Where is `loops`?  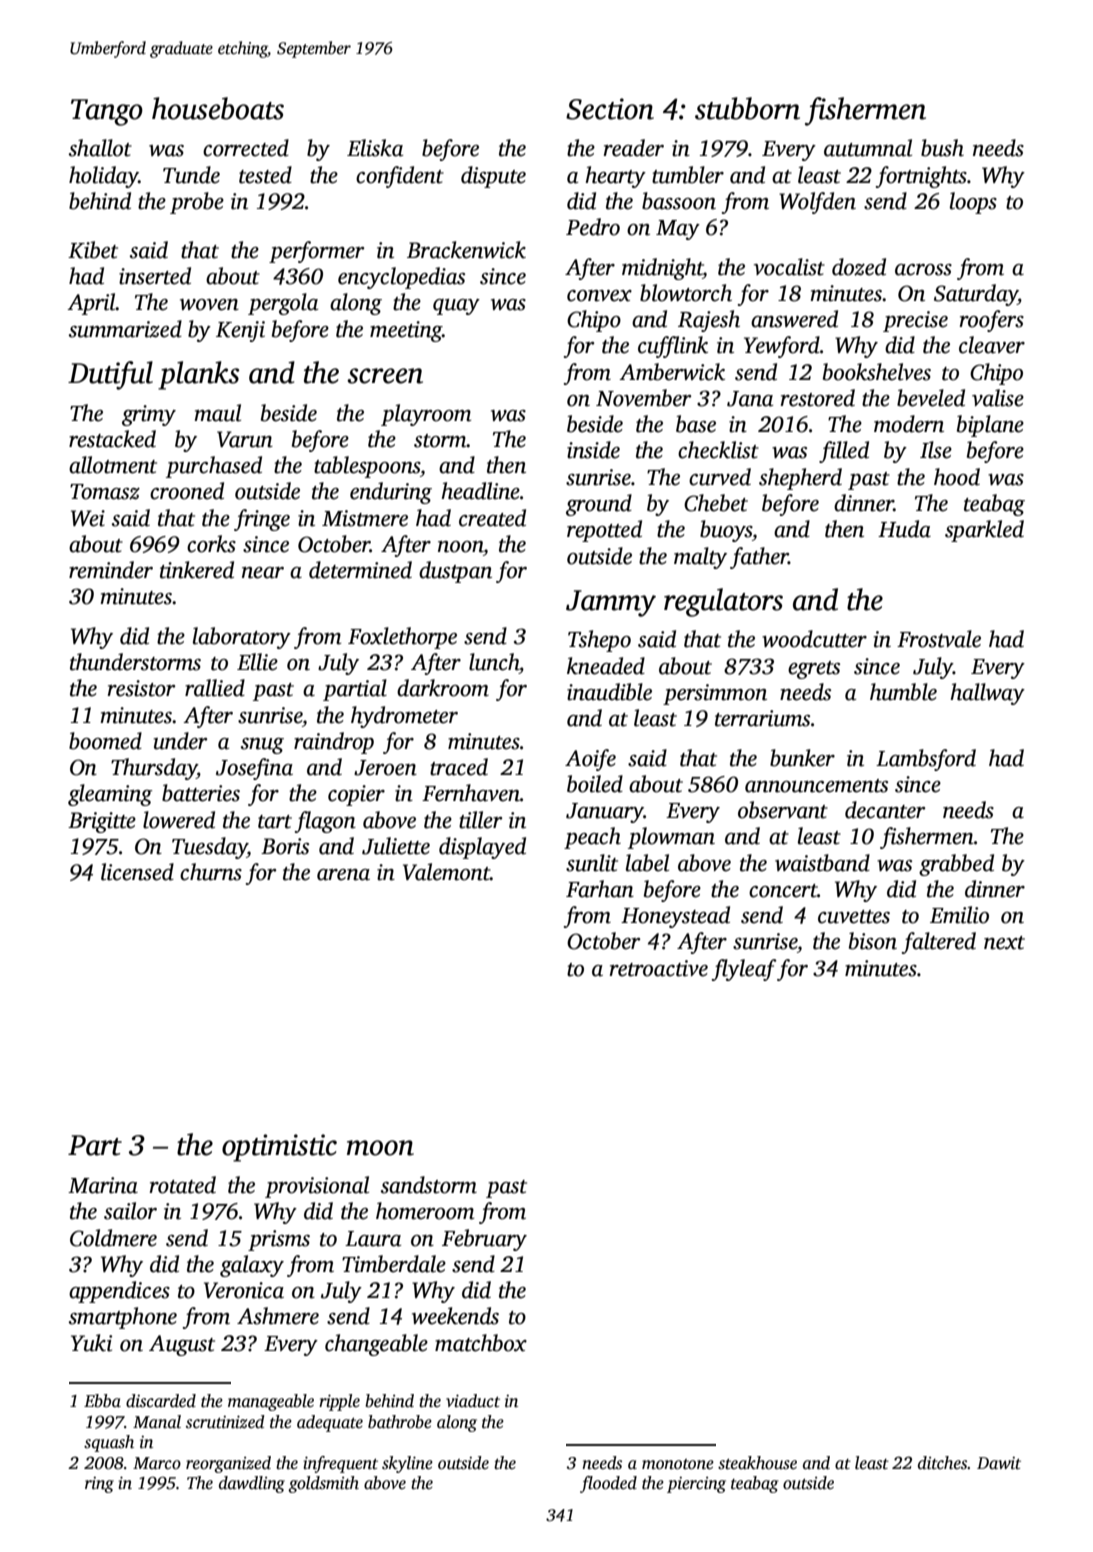
loops is located at coordinates (973, 203).
